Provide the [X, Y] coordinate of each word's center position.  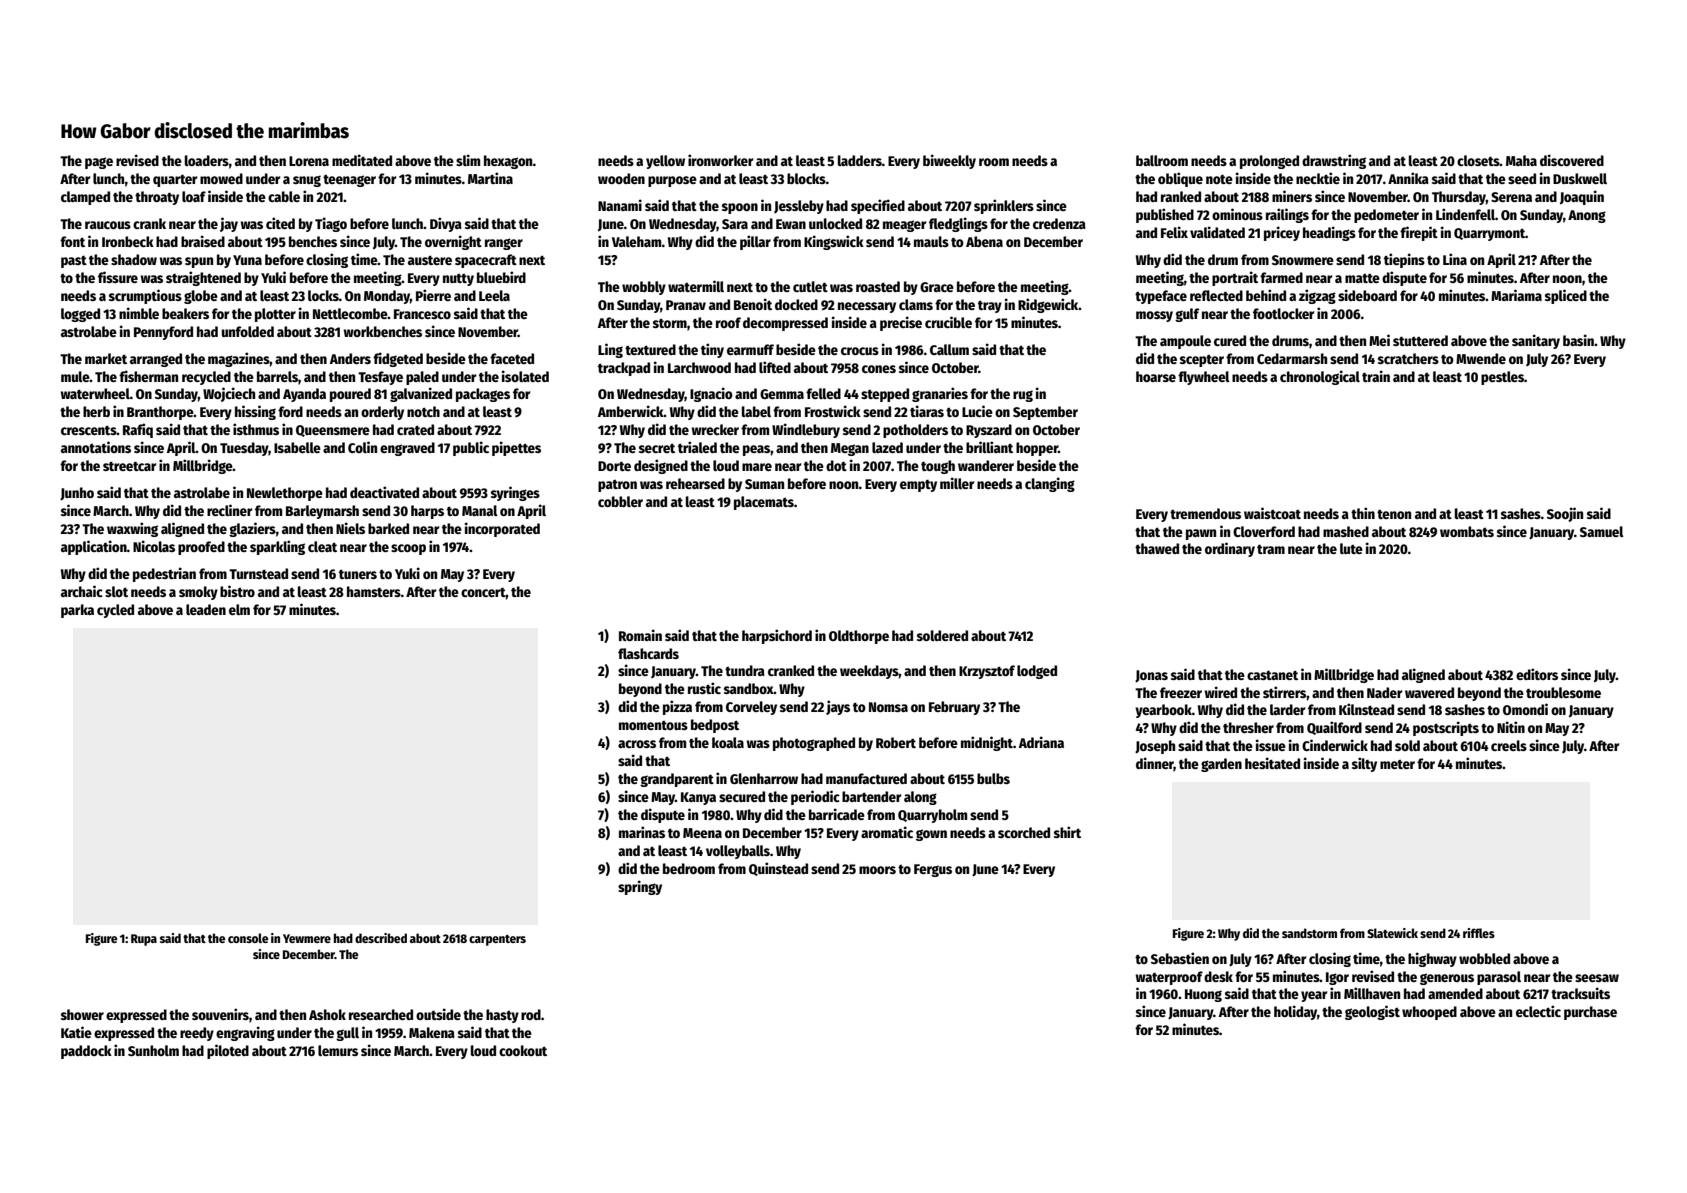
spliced [1566, 296]
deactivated [384, 492]
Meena [702, 833]
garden [1221, 765]
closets [1478, 160]
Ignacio [711, 394]
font [72, 241]
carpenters [497, 940]
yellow [665, 162]
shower [82, 1014]
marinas [642, 832]
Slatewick [1392, 933]
